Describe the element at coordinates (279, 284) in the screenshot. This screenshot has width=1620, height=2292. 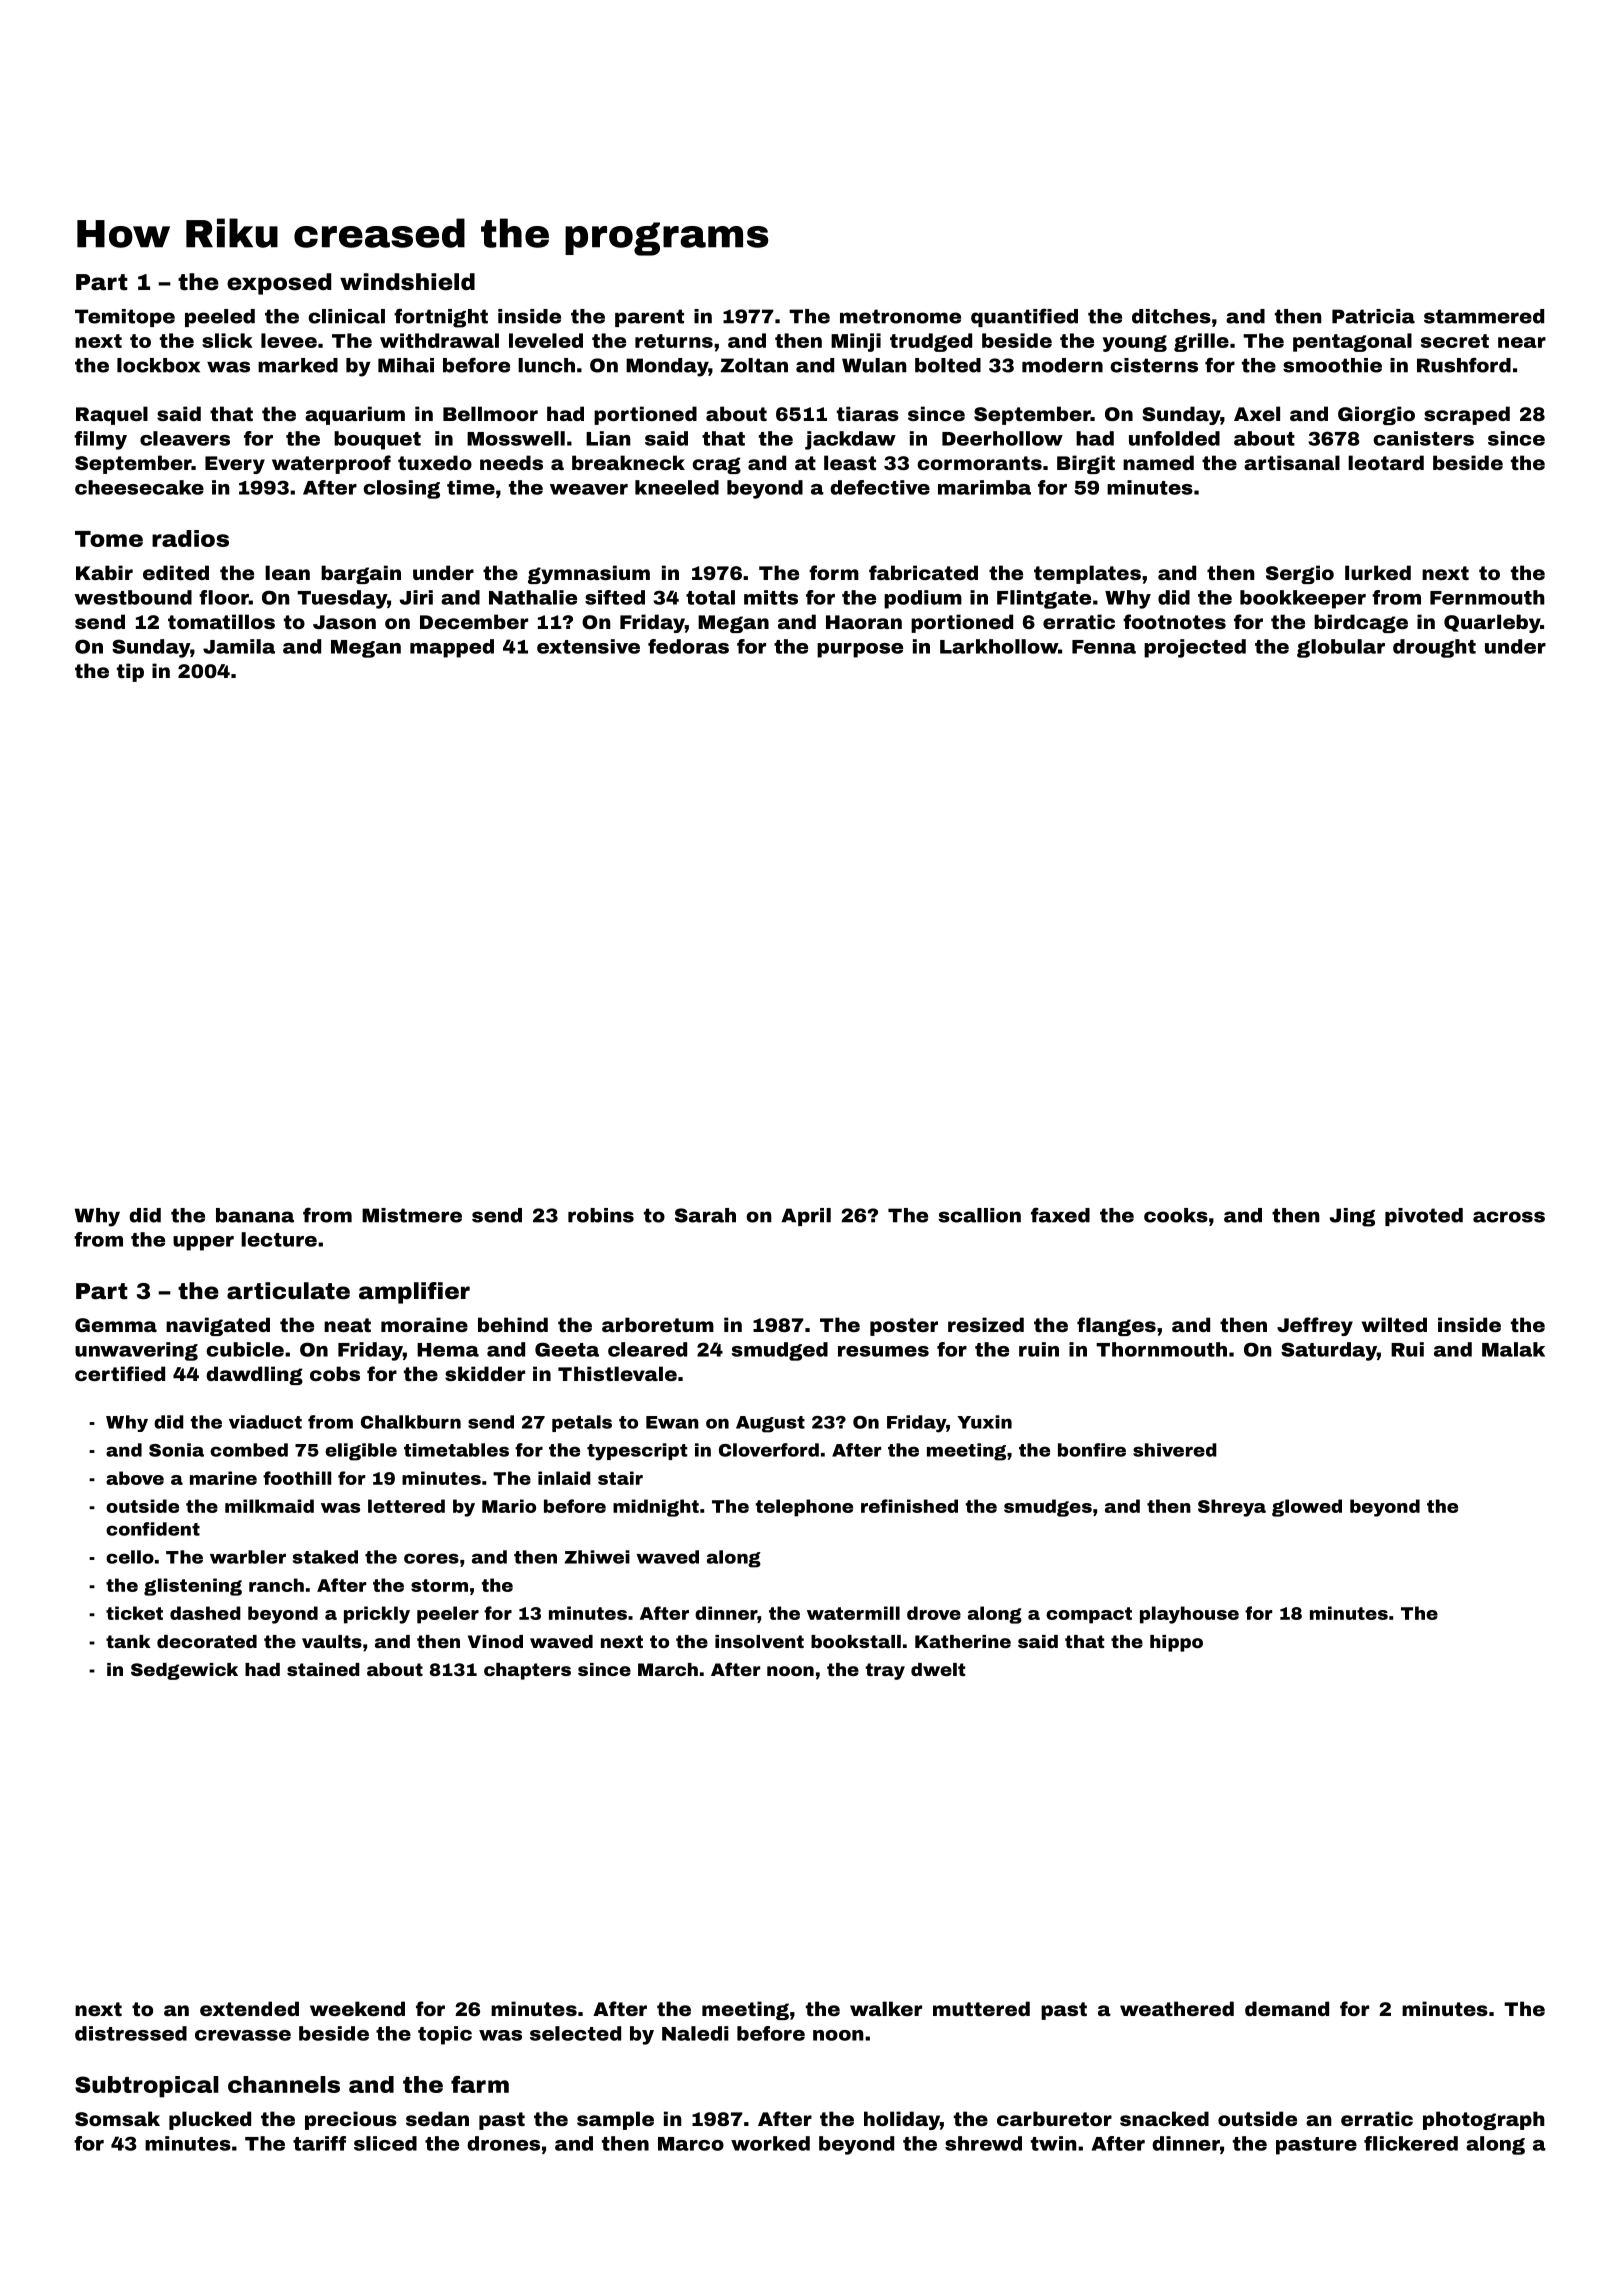
I see `exposed` at that location.
